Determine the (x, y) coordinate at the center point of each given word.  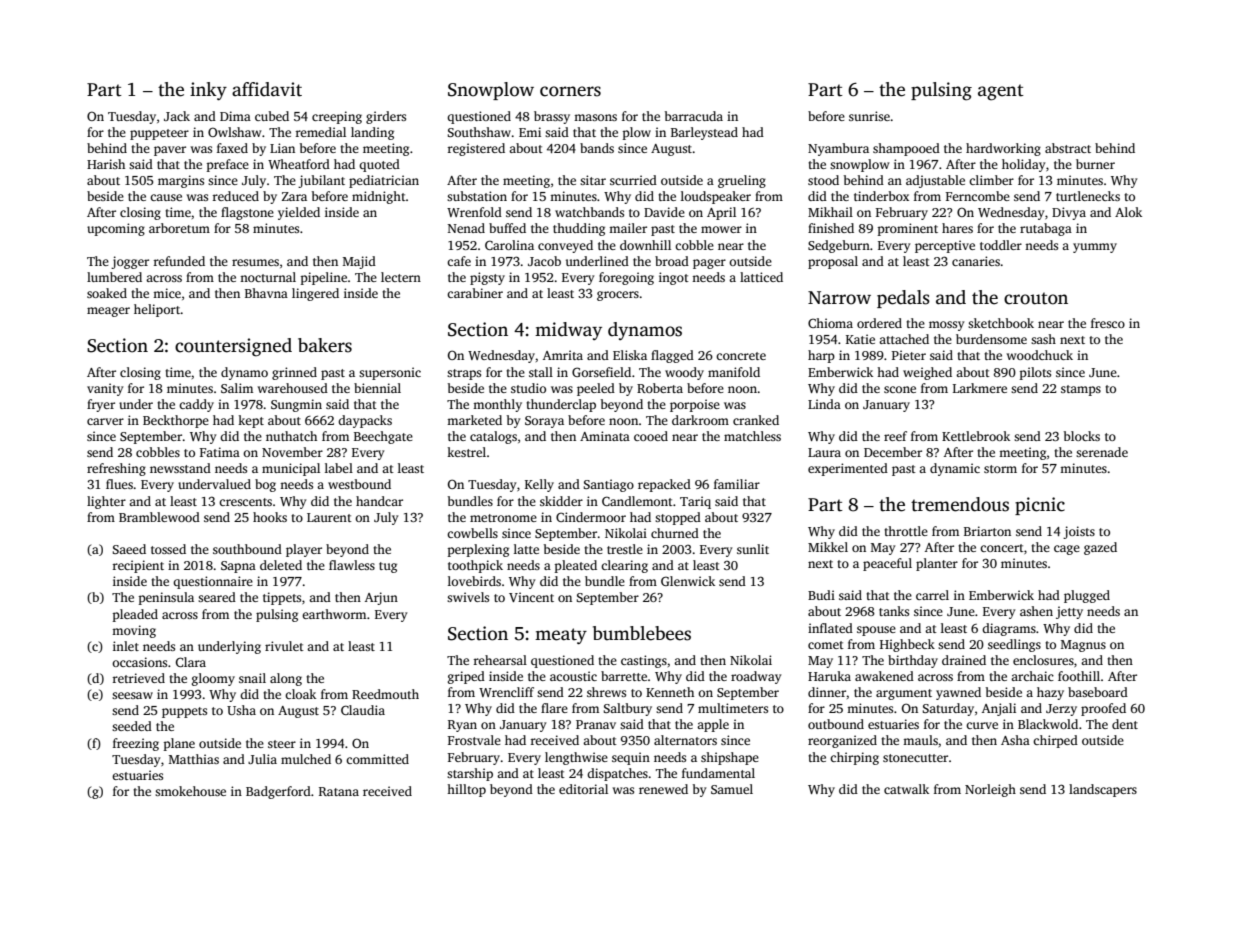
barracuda (694, 116)
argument (904, 694)
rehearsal (500, 660)
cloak (300, 694)
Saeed (129, 549)
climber (991, 180)
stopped (678, 518)
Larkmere (980, 388)
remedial (321, 132)
